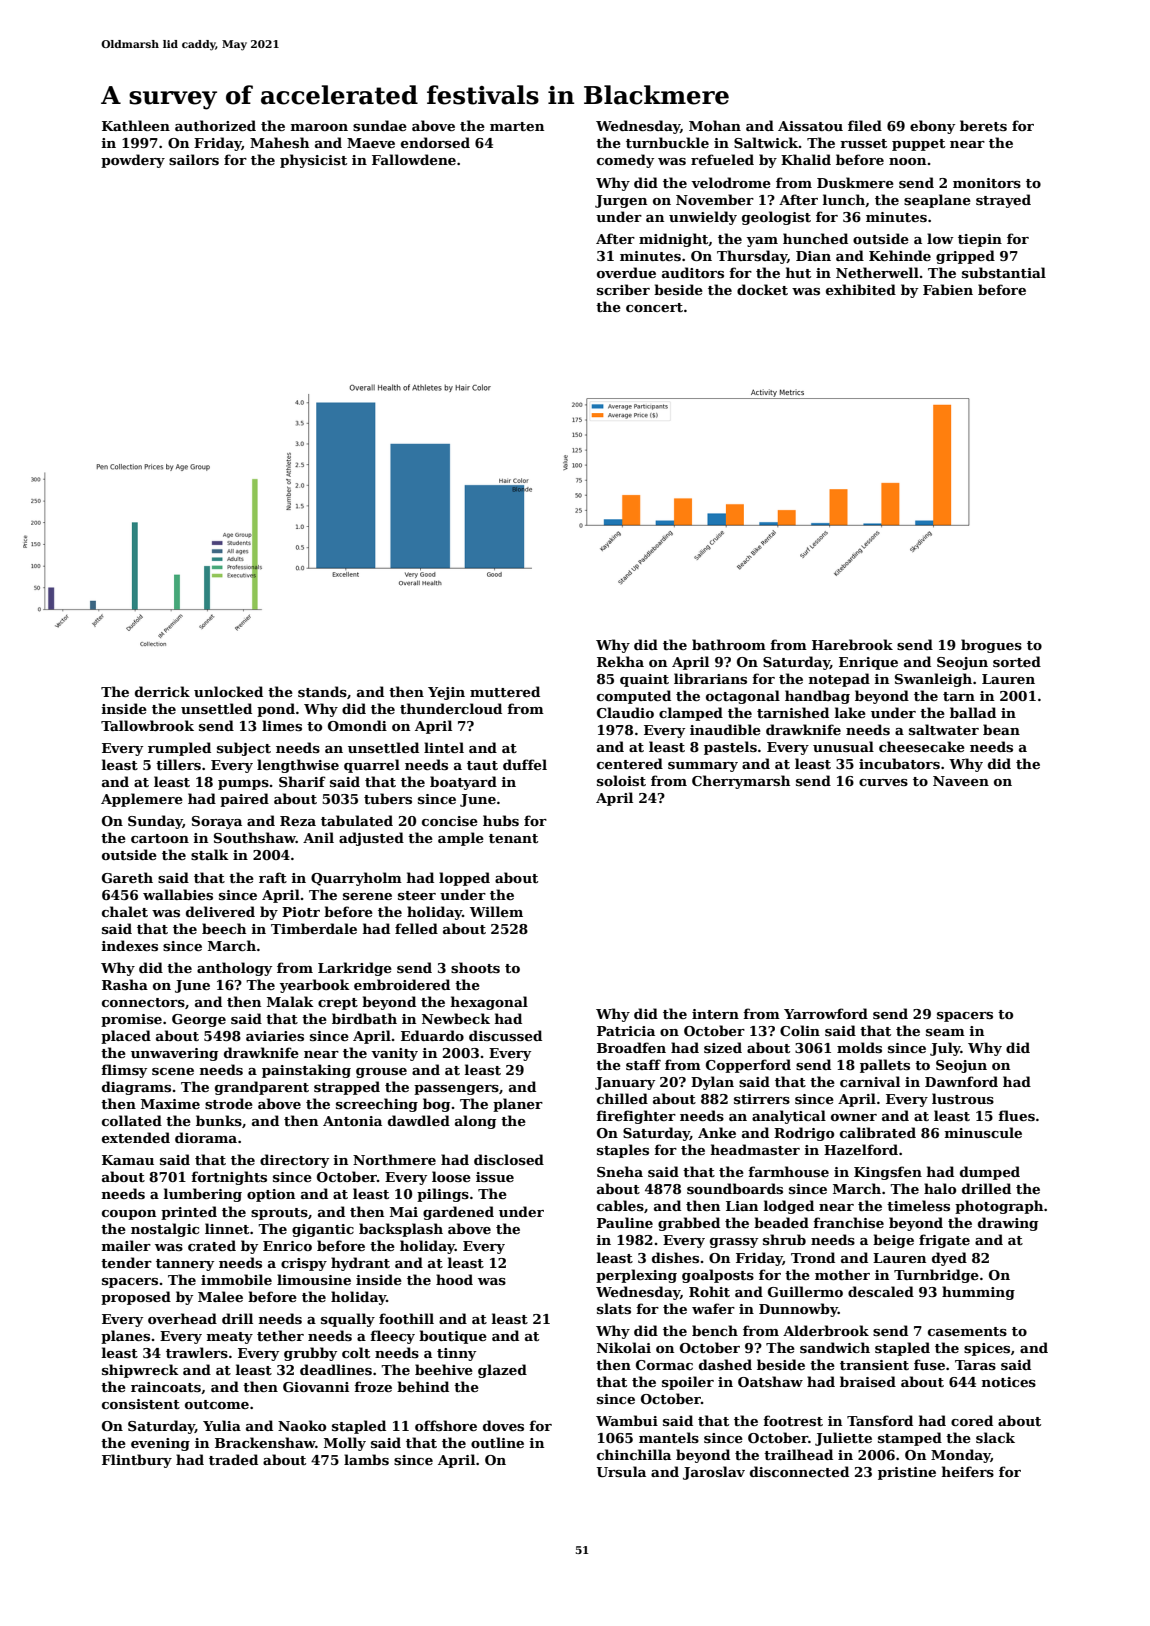 The image size is (1150, 1626). I want to click on Harebrook, so click(852, 644).
